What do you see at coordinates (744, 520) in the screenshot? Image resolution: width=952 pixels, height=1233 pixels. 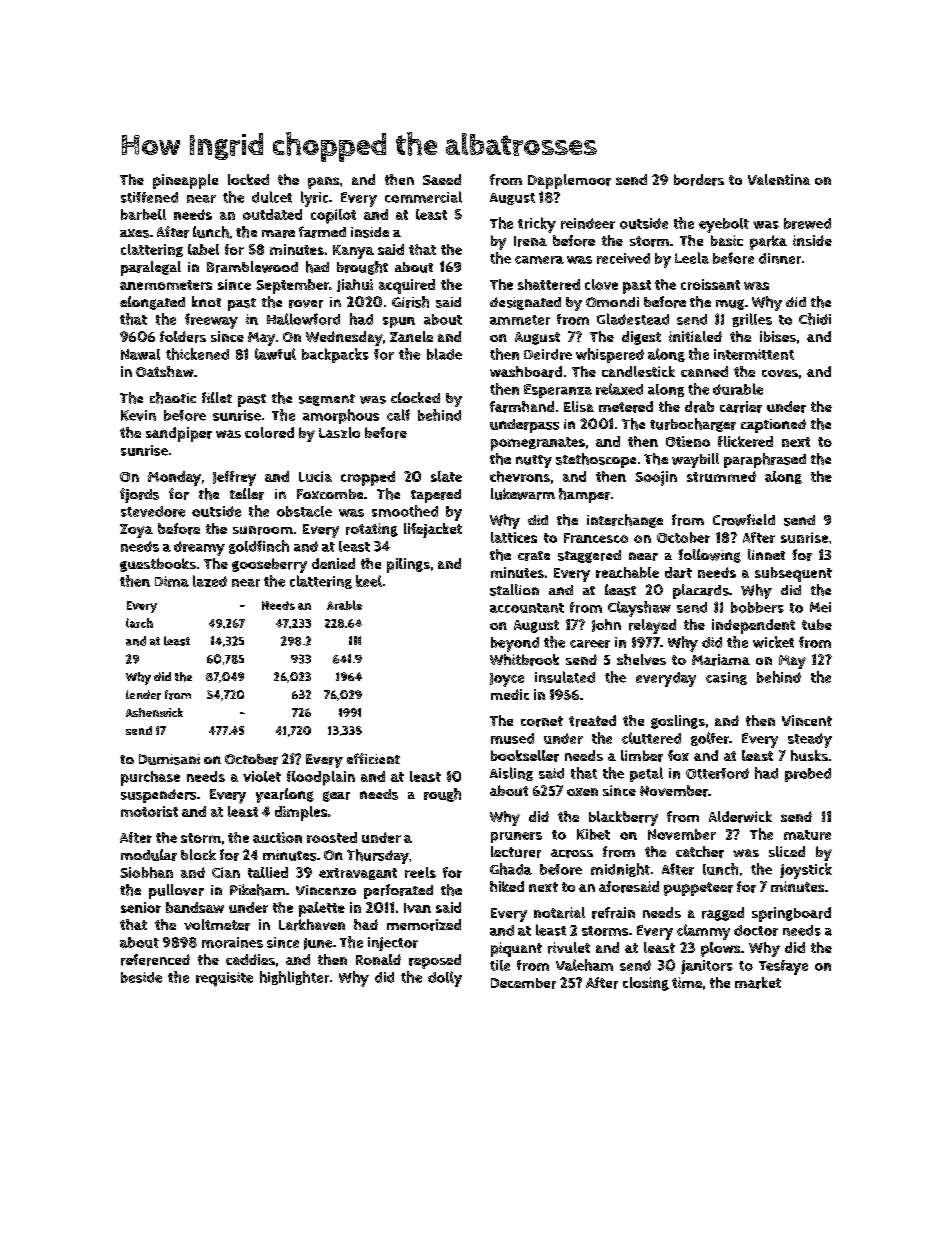 I see `Crowfield` at bounding box center [744, 520].
